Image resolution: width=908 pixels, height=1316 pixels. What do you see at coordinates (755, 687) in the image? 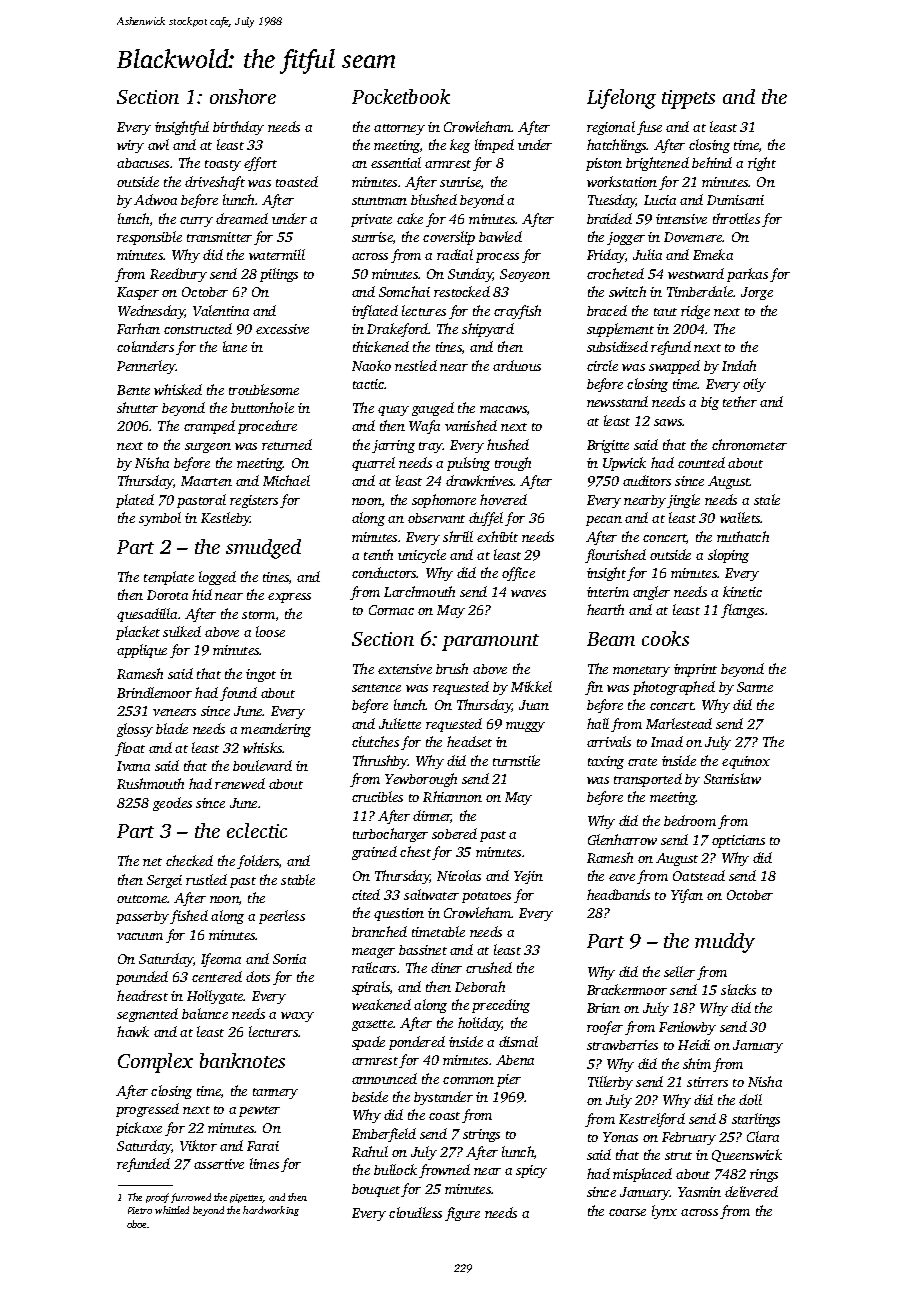
I see `Sanne` at bounding box center [755, 687].
